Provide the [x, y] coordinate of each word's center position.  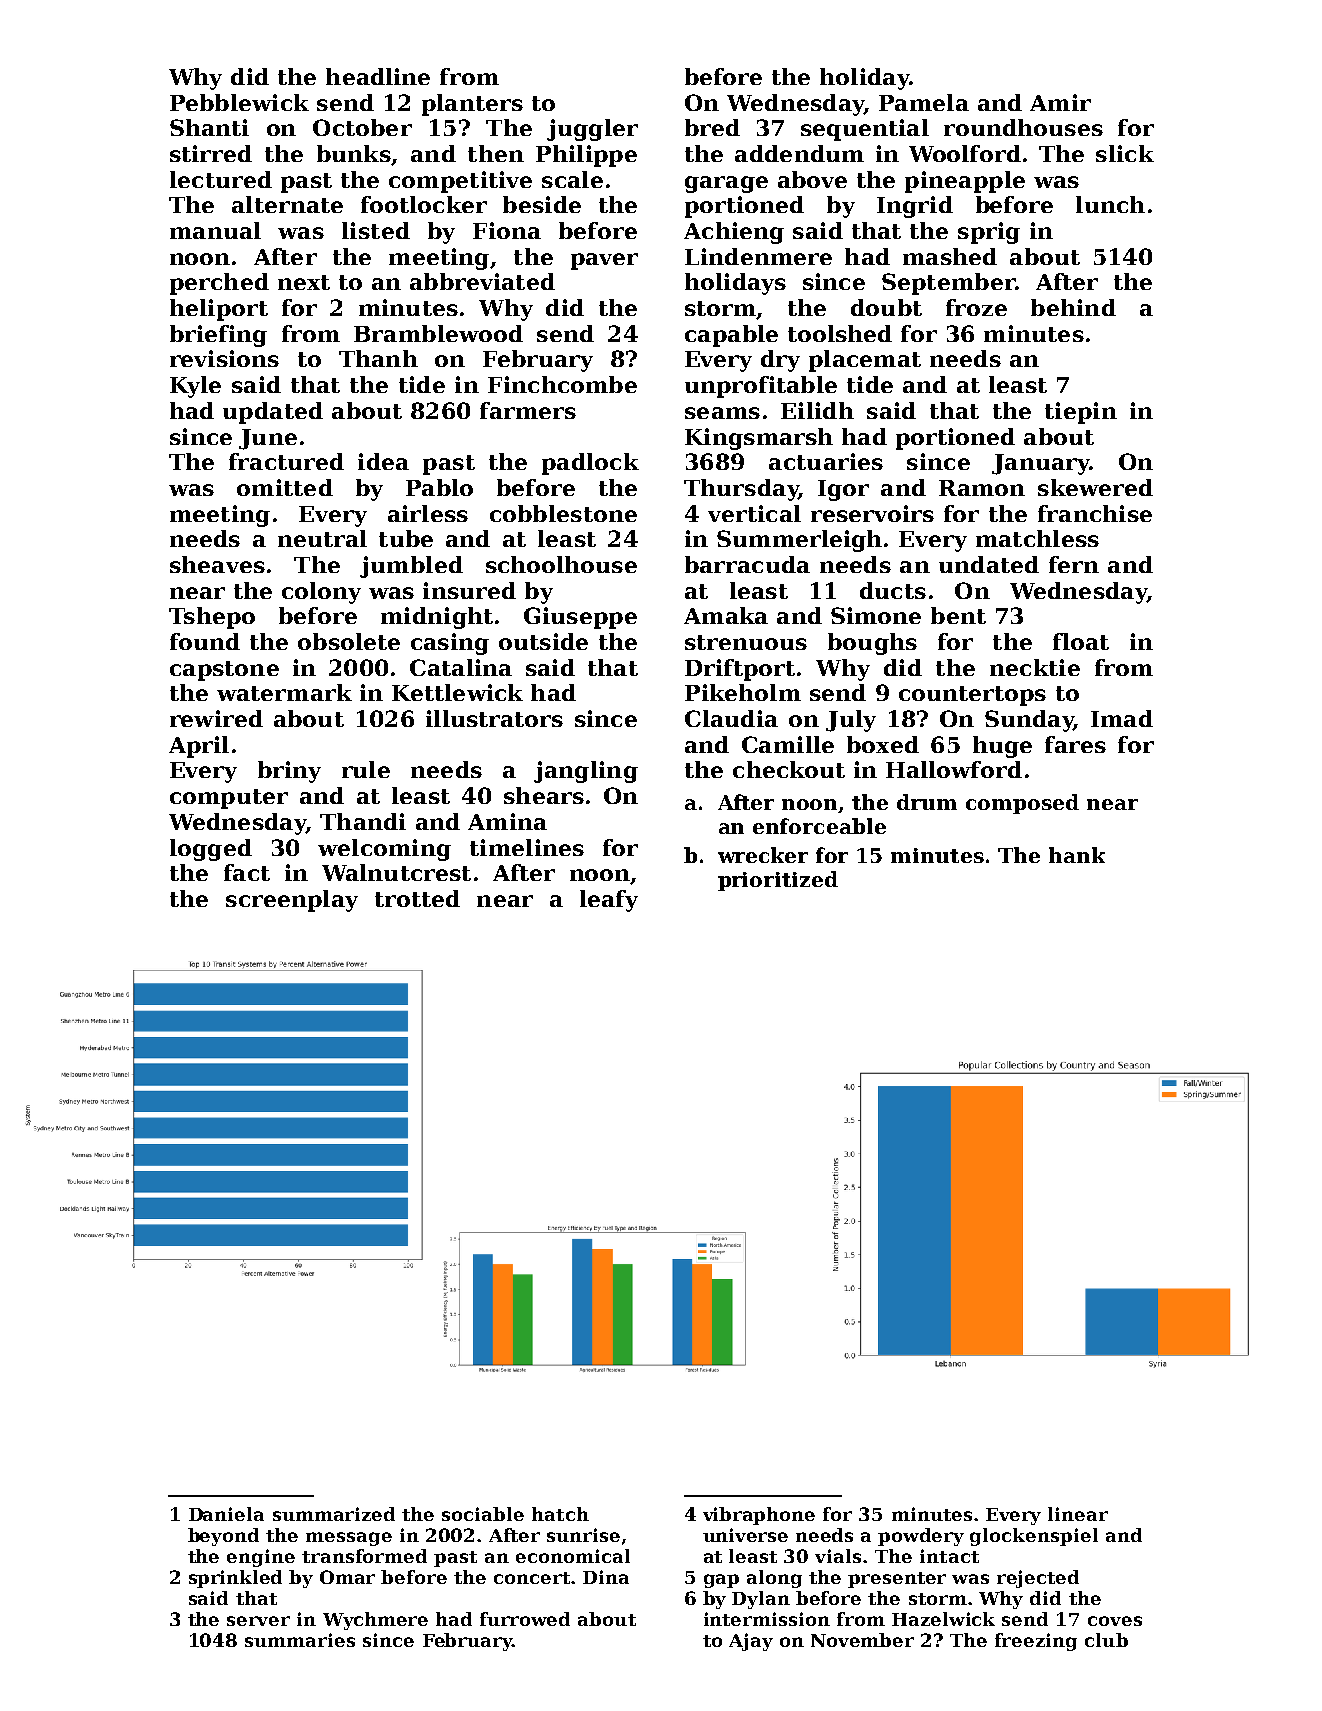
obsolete [349, 641]
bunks [354, 153]
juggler [592, 130]
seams [722, 413]
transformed [364, 1556]
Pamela [924, 102]
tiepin [1081, 413]
